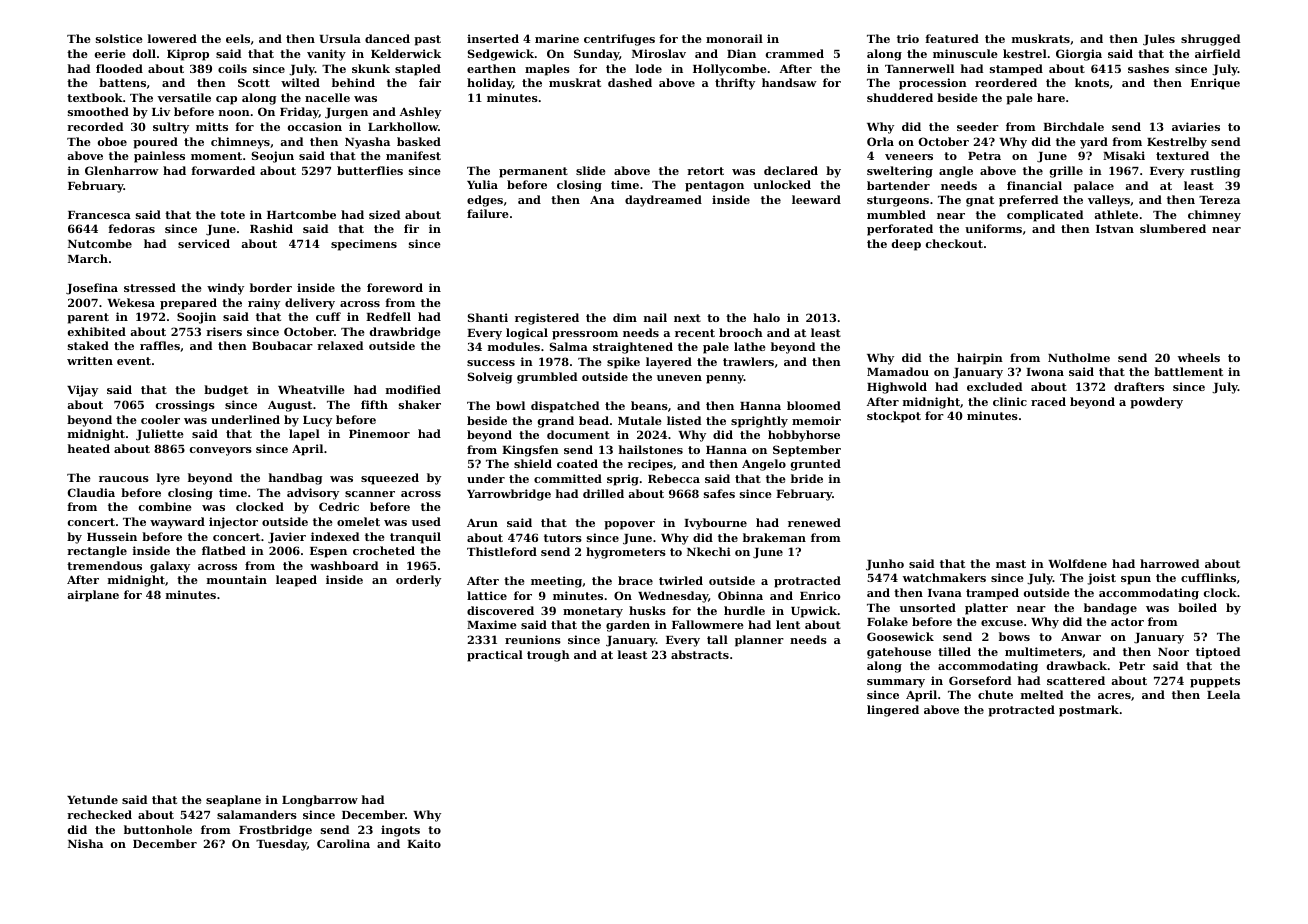 The image size is (1308, 924). I want to click on Anwar, so click(1081, 637).
